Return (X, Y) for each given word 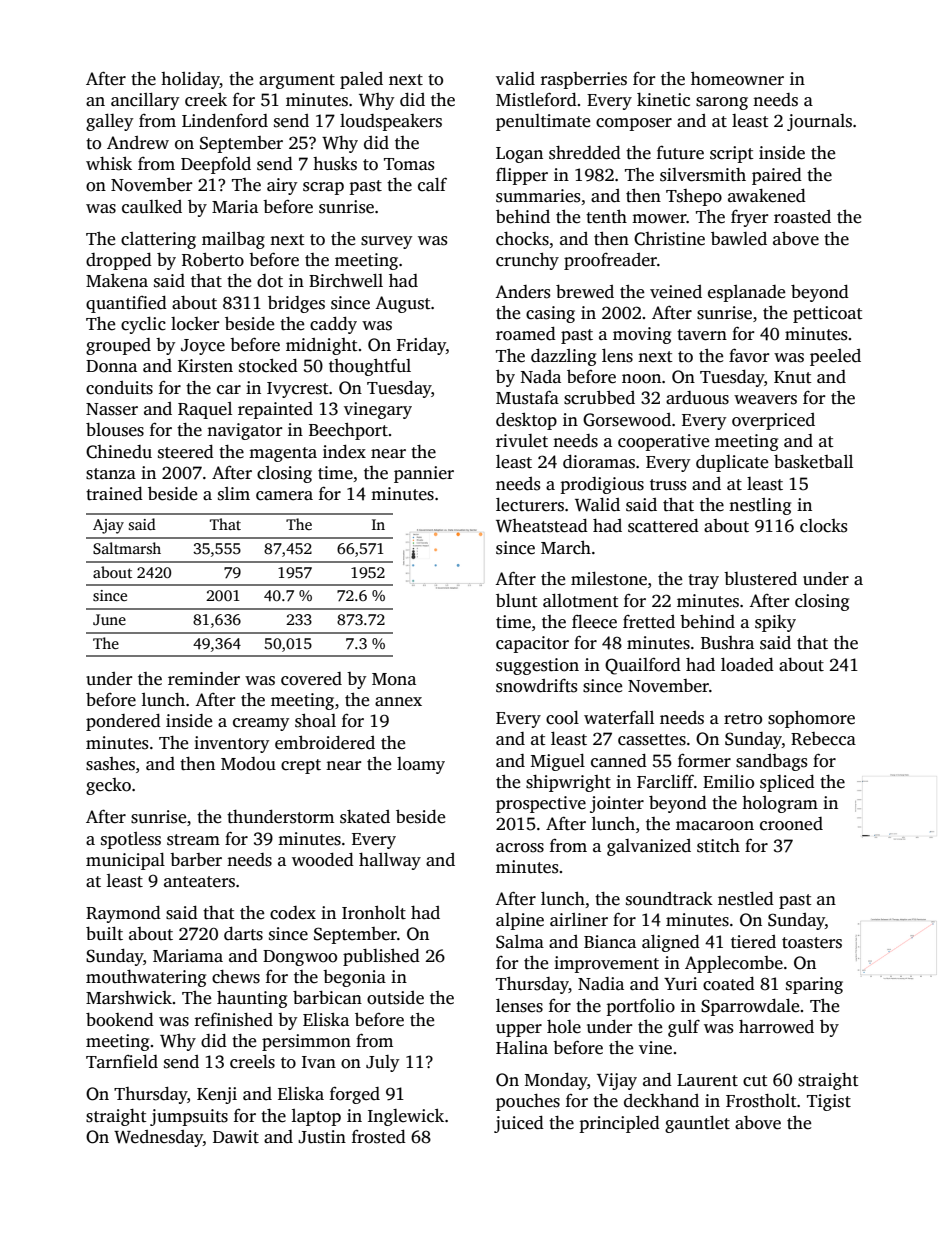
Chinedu (119, 452)
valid (515, 78)
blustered (760, 579)
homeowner (737, 79)
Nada (541, 377)
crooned (791, 824)
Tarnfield (122, 1062)
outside (395, 998)
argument (297, 81)
